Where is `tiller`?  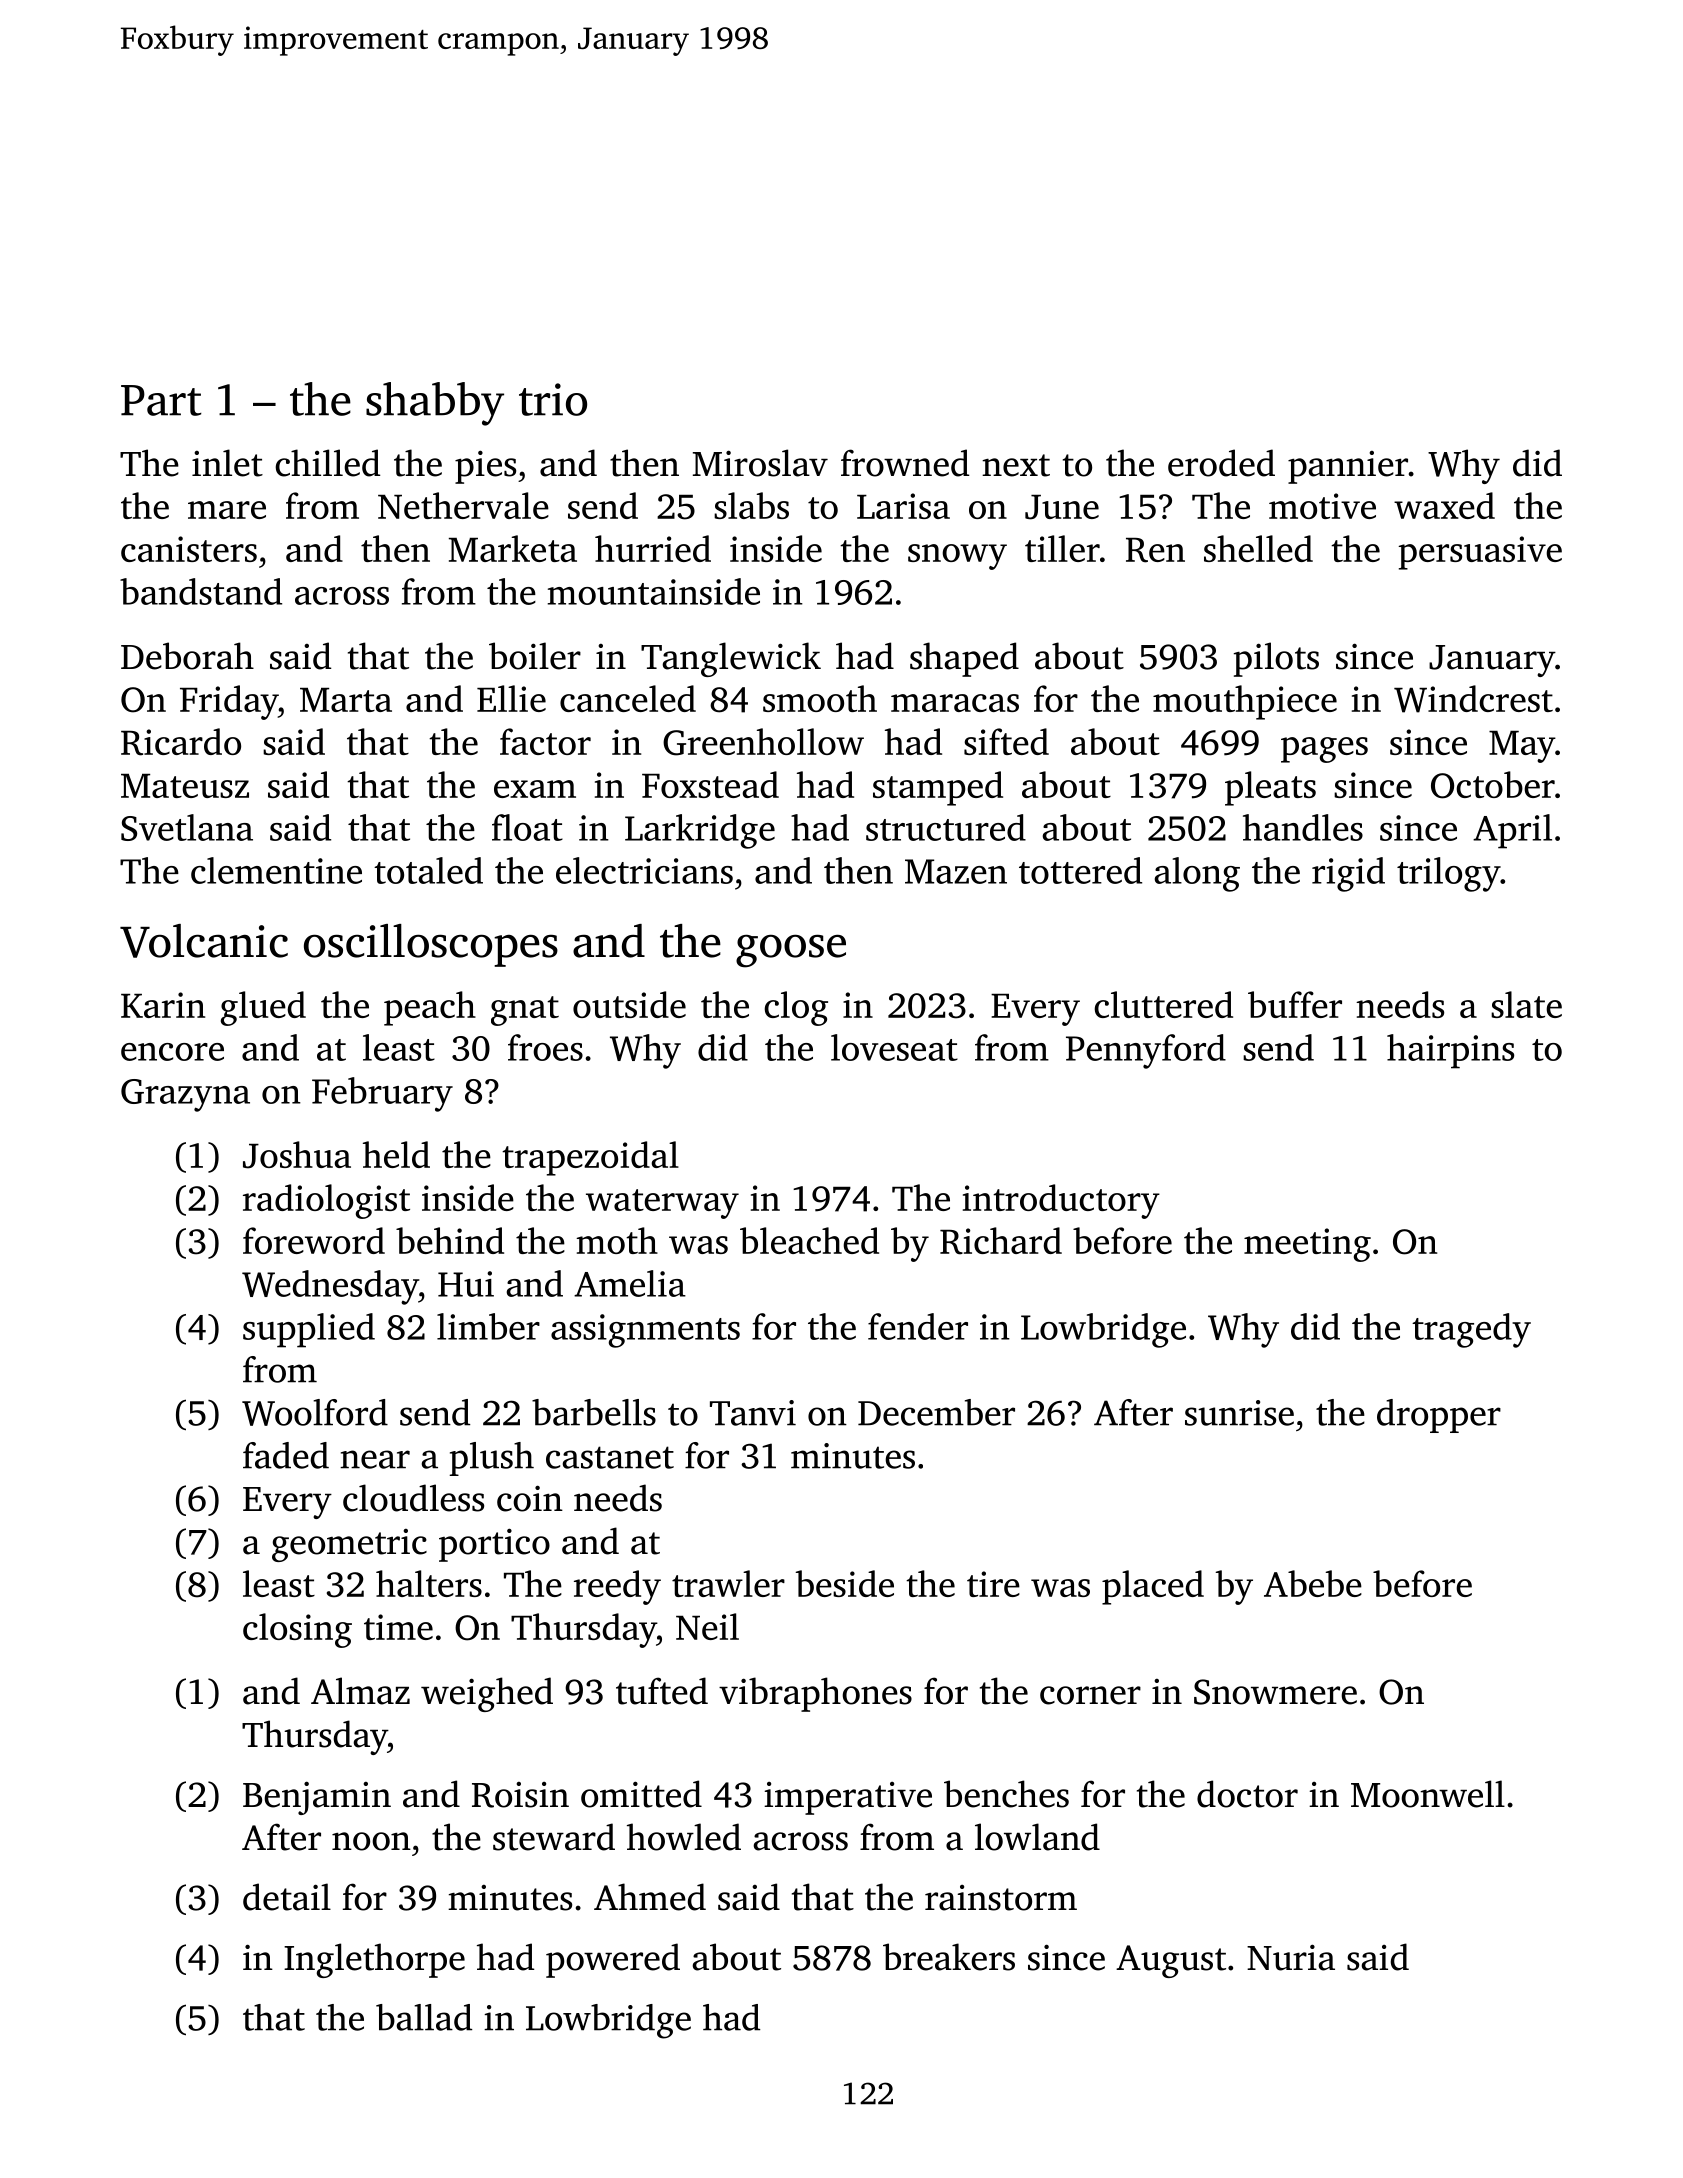
tiller is located at coordinates (1062, 548).
